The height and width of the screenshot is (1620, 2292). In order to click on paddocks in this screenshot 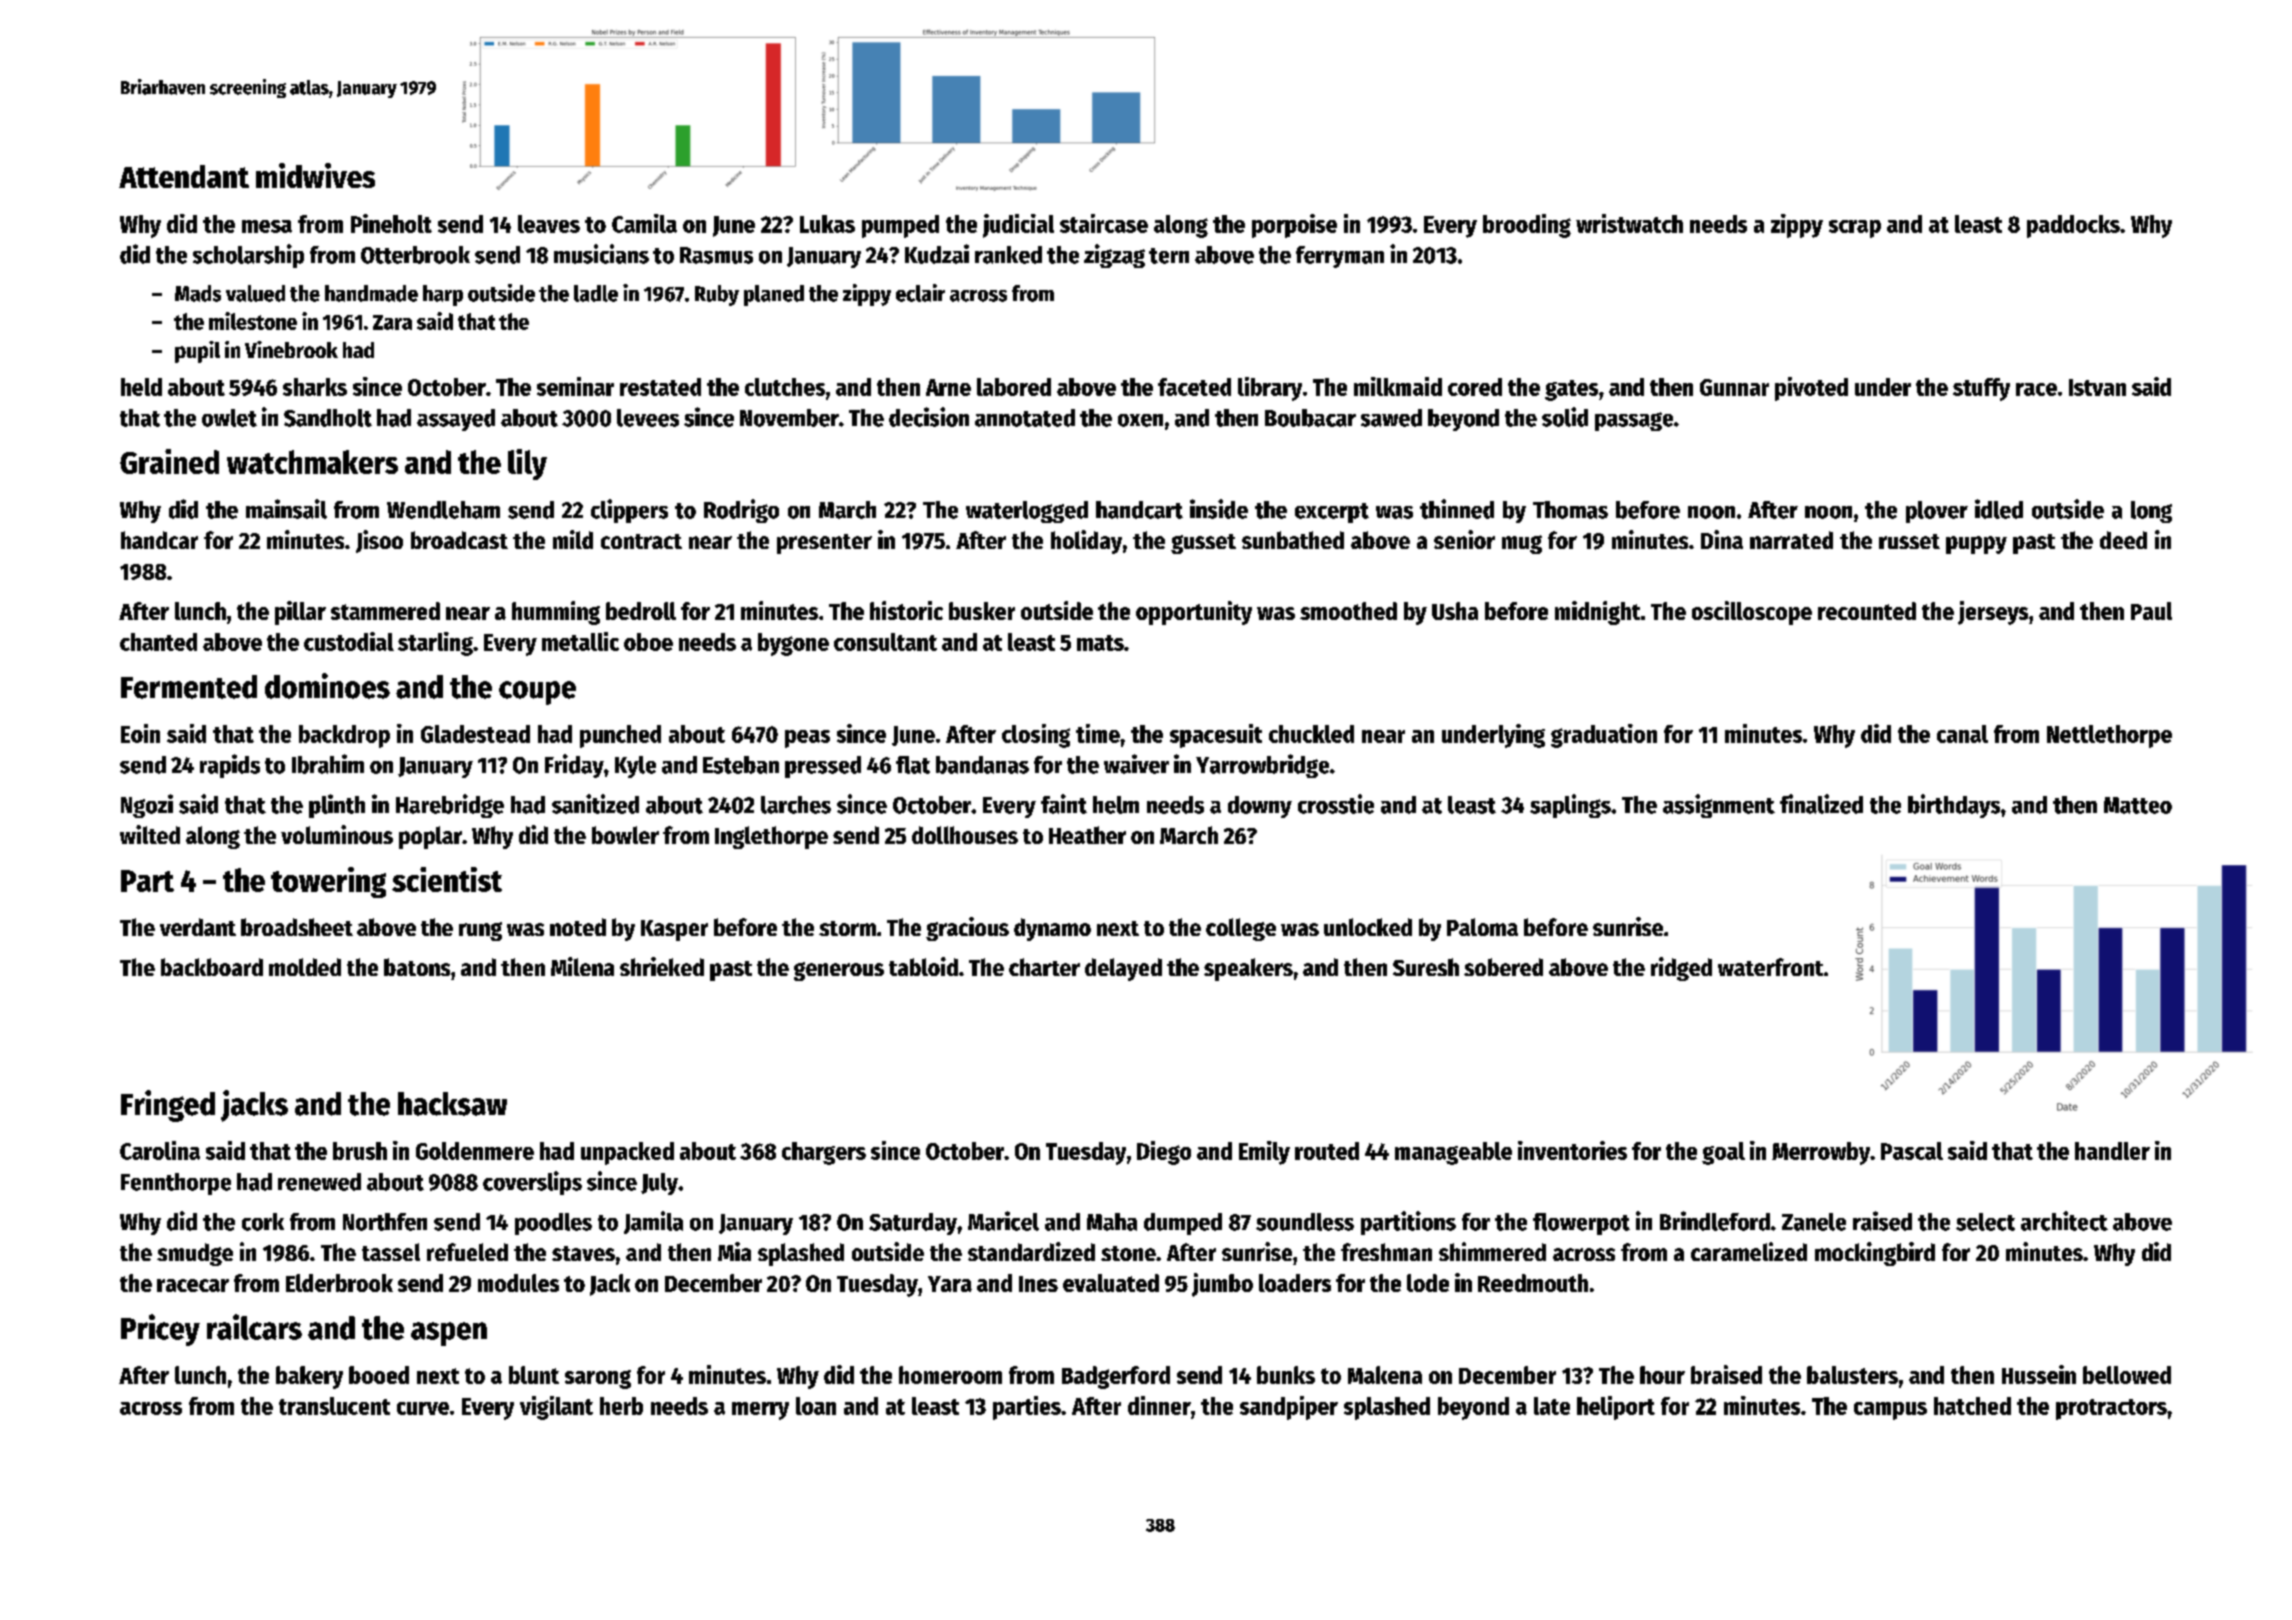, I will do `click(2073, 226)`.
